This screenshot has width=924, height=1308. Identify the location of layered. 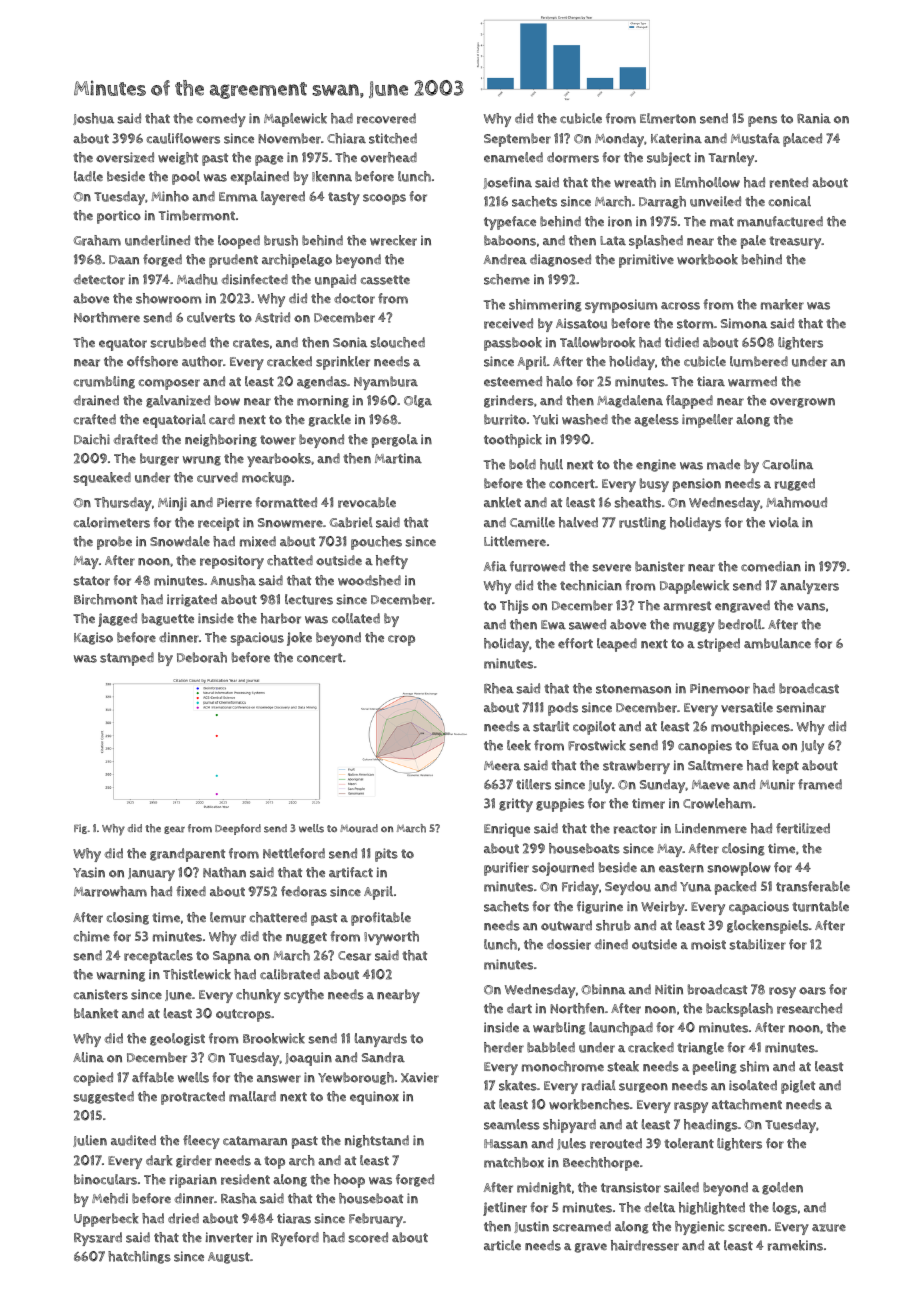
(283, 198).
